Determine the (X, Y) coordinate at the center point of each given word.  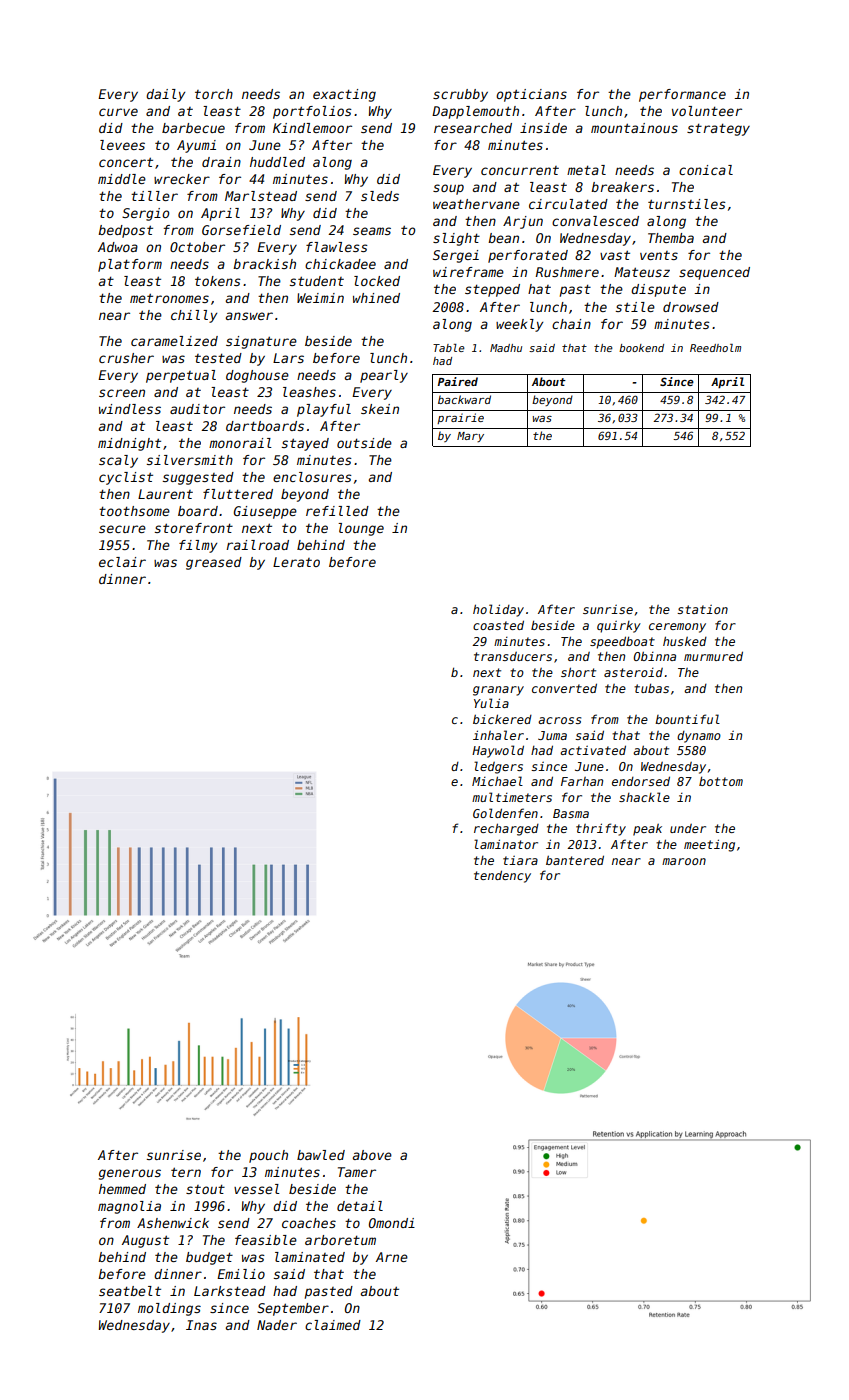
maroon (684, 861)
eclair (122, 562)
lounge (361, 529)
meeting (709, 845)
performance (682, 95)
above (372, 1155)
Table (449, 348)
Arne (392, 1257)
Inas (201, 1325)
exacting (344, 95)
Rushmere (567, 272)
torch (214, 94)
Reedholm (715, 348)
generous (130, 1174)
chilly (194, 316)
